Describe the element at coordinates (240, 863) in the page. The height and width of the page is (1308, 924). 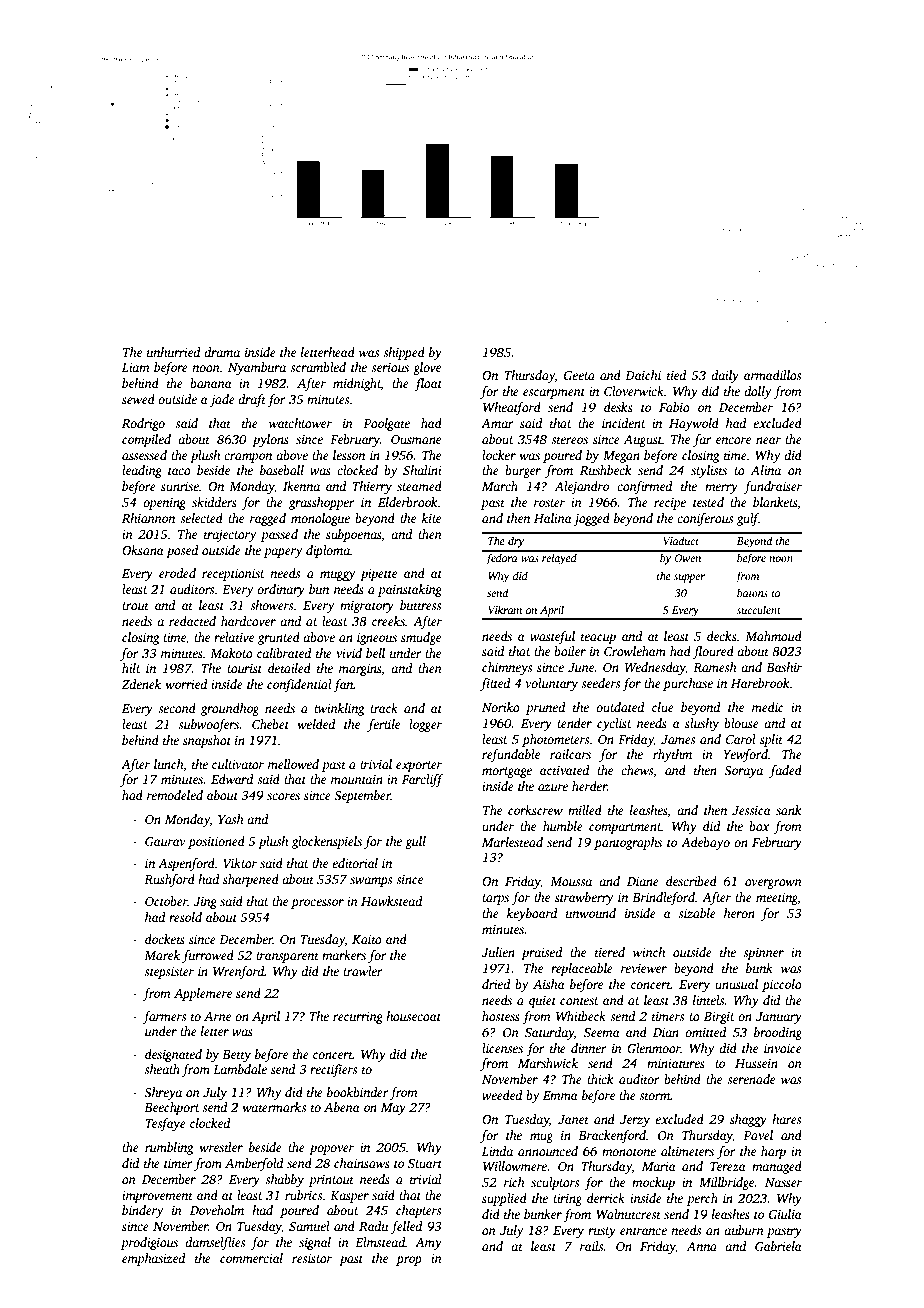
I see `Viktor` at that location.
